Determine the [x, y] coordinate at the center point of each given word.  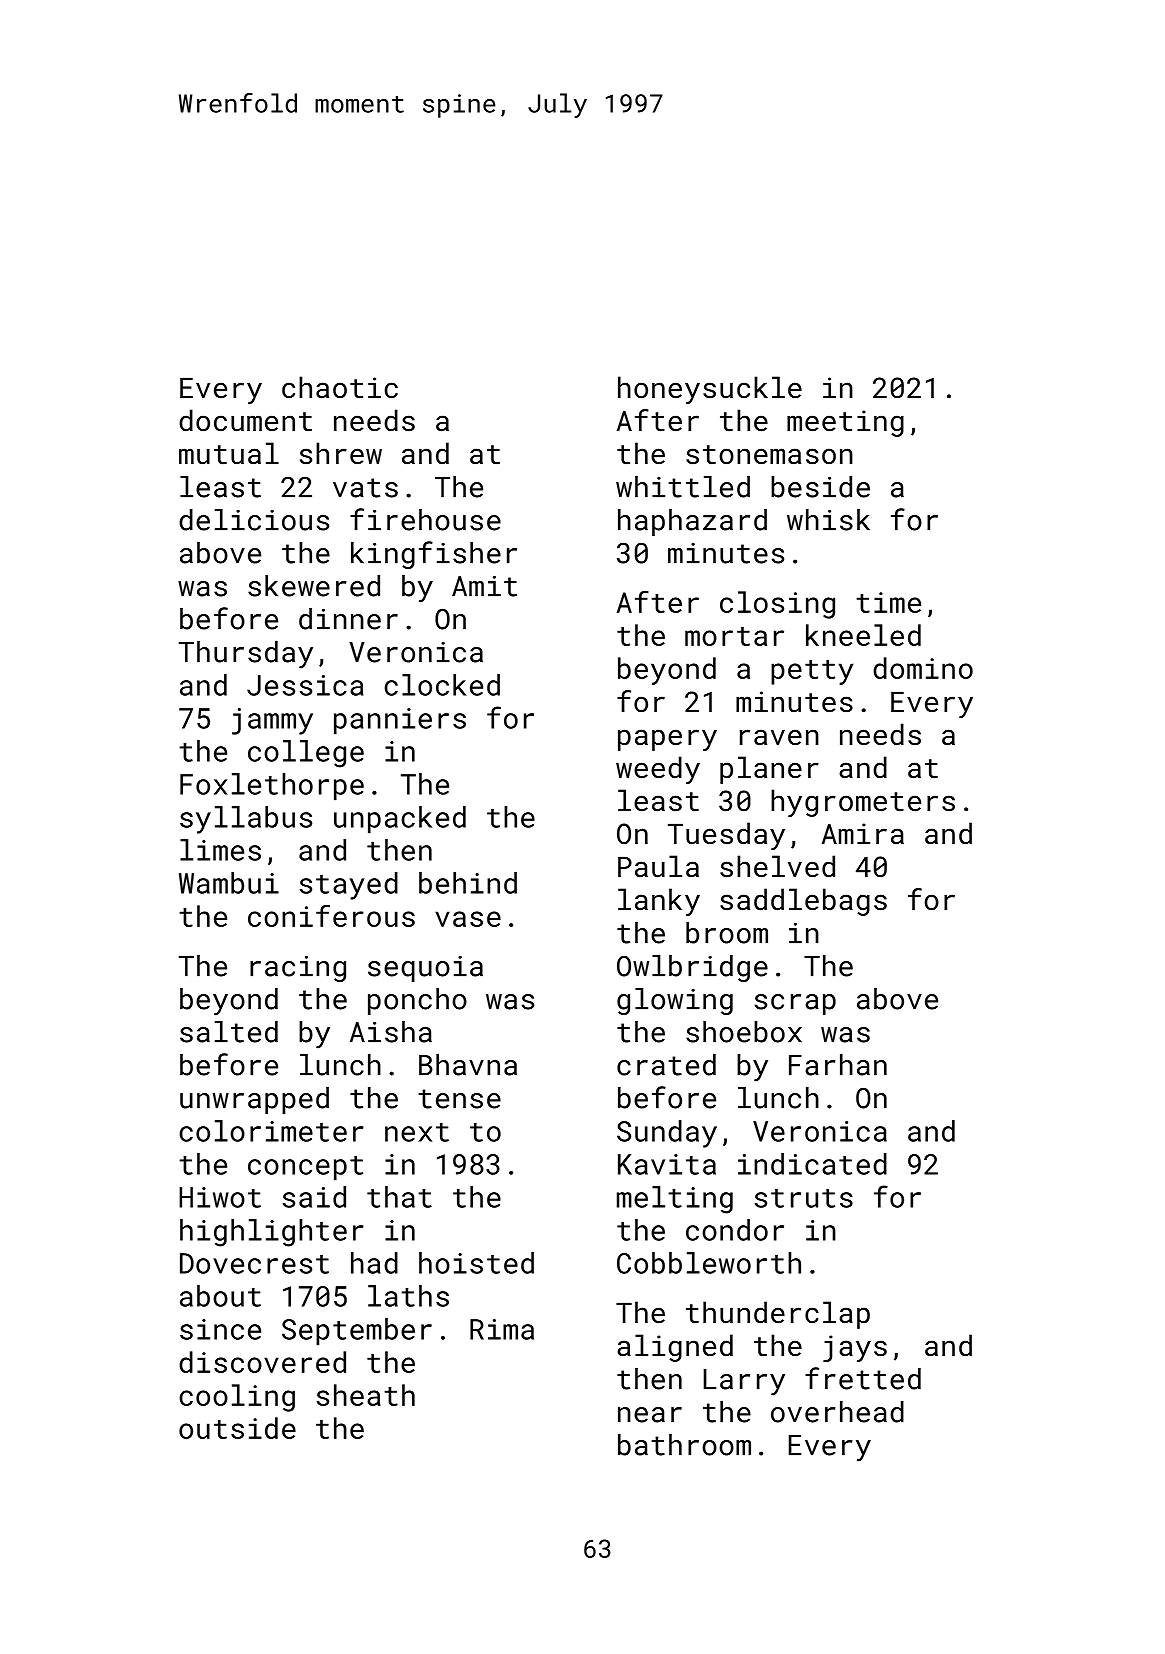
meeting [845, 423]
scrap [795, 1004]
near [650, 1415]
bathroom [684, 1445]
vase [468, 919]
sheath [366, 1395]
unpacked [400, 820]
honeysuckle [710, 390]
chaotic [340, 387]
